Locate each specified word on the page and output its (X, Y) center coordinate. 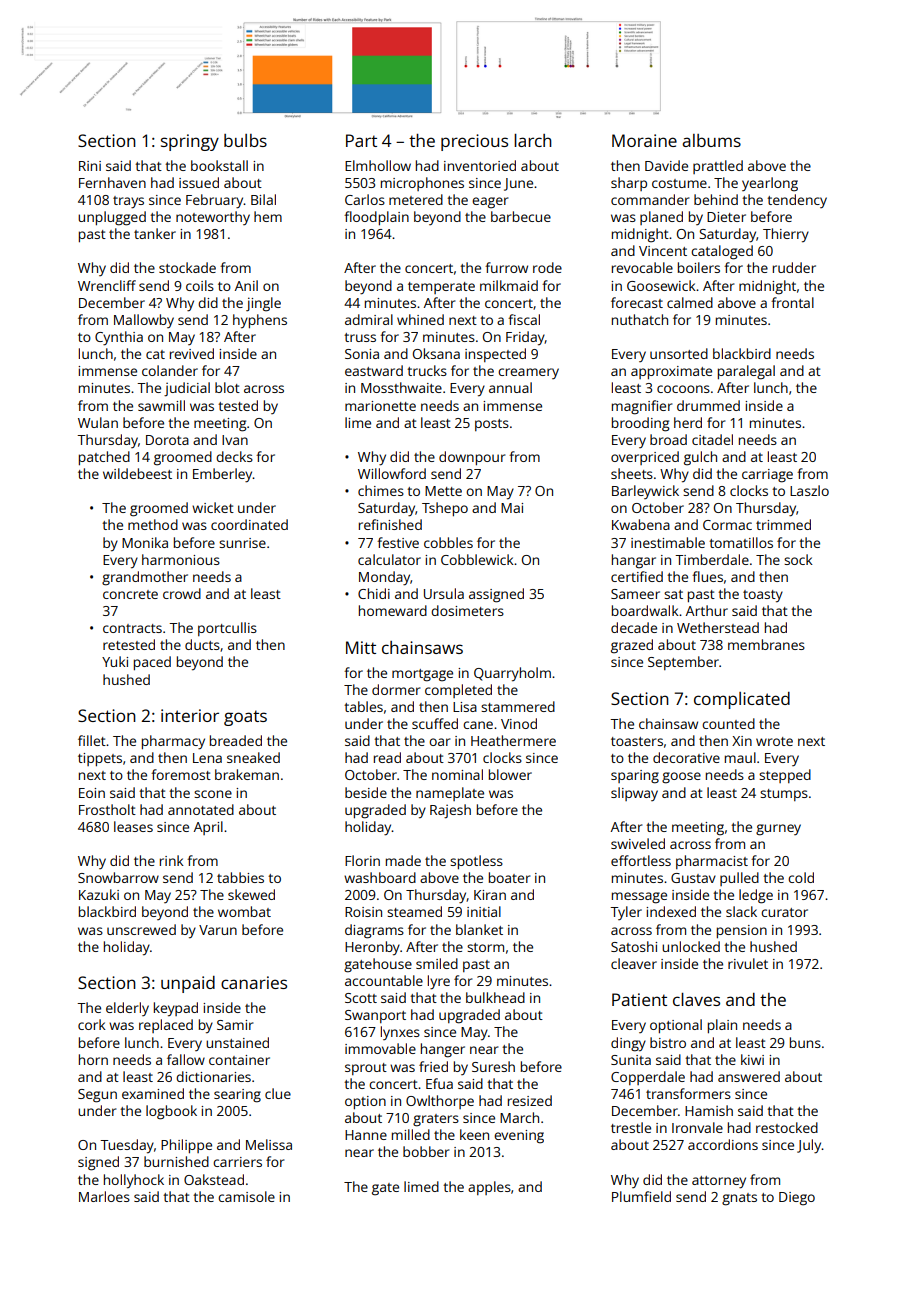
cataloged (722, 252)
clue (278, 1093)
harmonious (181, 559)
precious (474, 142)
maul (740, 757)
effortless (641, 860)
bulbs (245, 140)
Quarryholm (512, 674)
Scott (361, 998)
